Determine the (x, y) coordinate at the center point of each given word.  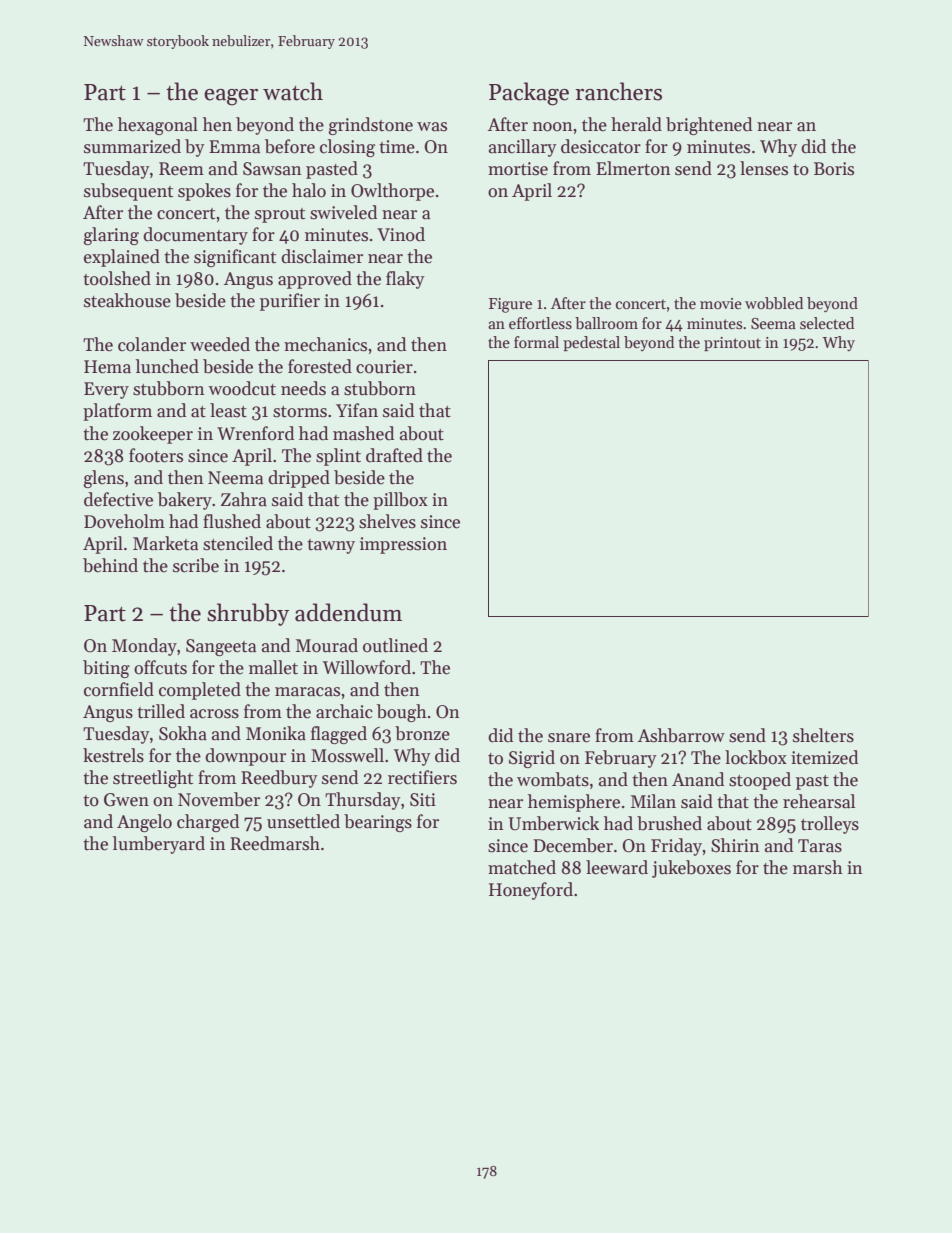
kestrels (113, 755)
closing (347, 148)
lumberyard (159, 845)
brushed (669, 823)
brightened (709, 126)
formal (536, 342)
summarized (132, 146)
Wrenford (255, 433)
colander (152, 344)
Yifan (357, 410)
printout (732, 344)
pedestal (591, 343)
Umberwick (554, 823)
